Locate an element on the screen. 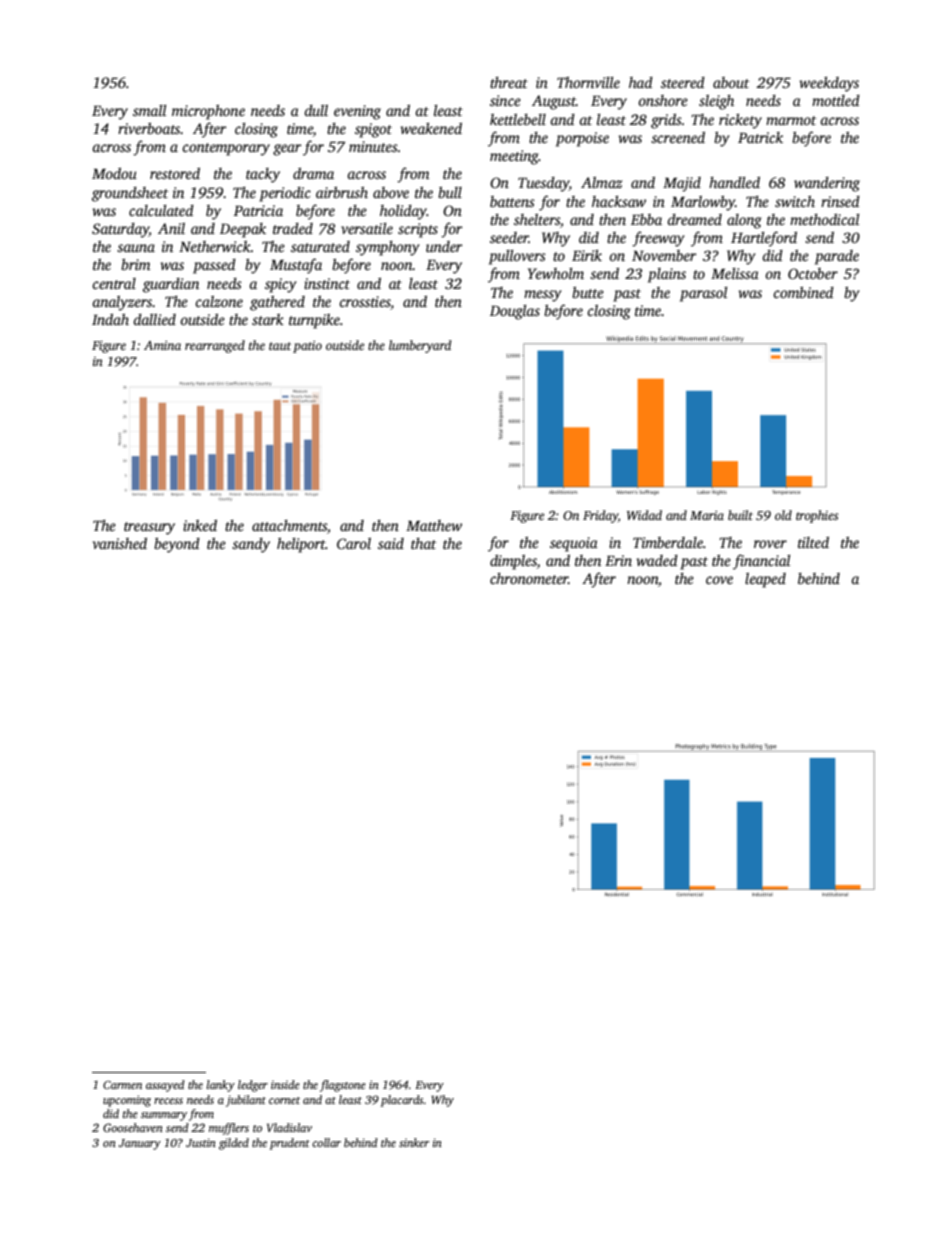 Image resolution: width=952 pixels, height=1233 pixels. symphony is located at coordinates (388, 248).
